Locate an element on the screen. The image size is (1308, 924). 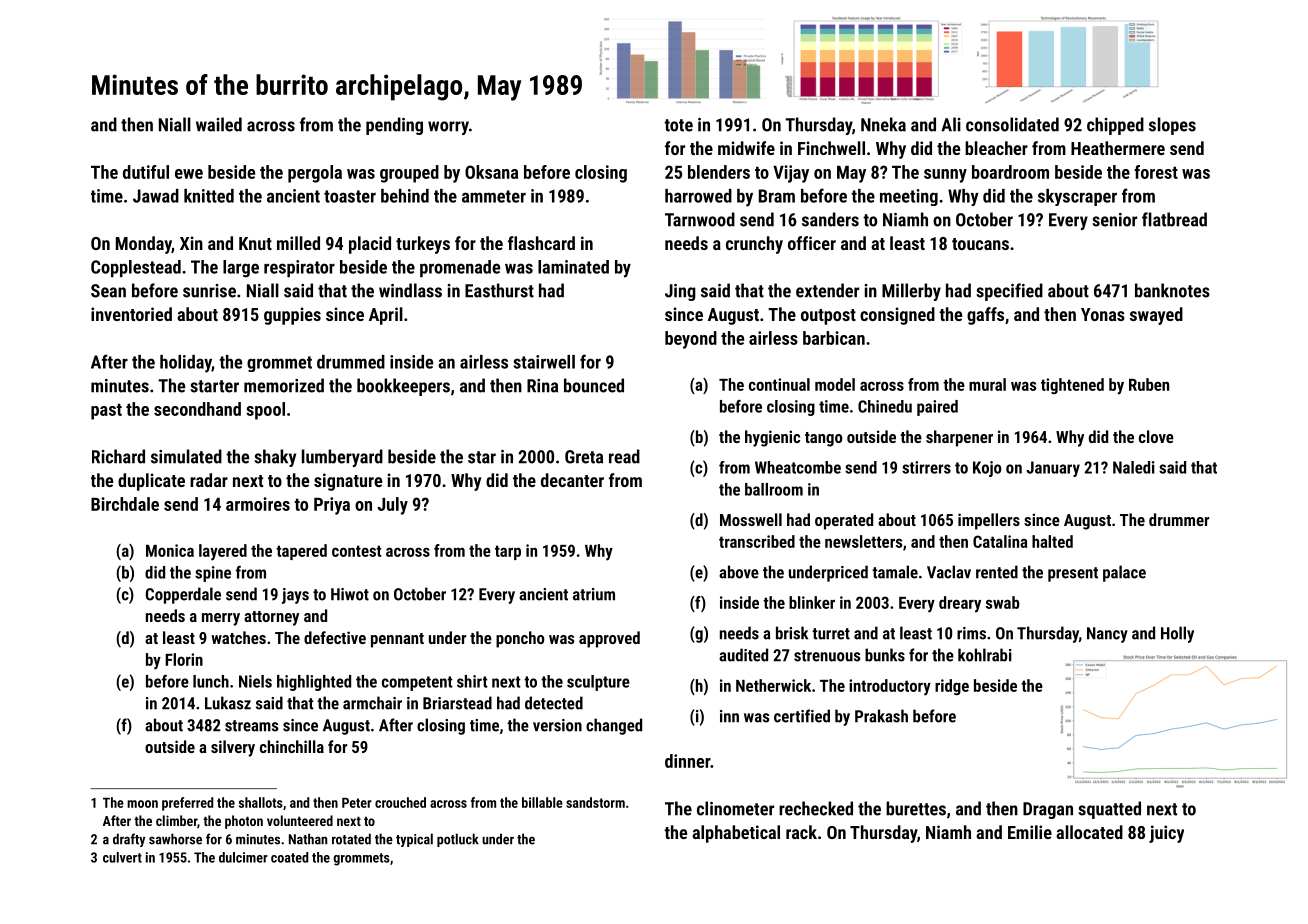
swayed is located at coordinates (1156, 316).
